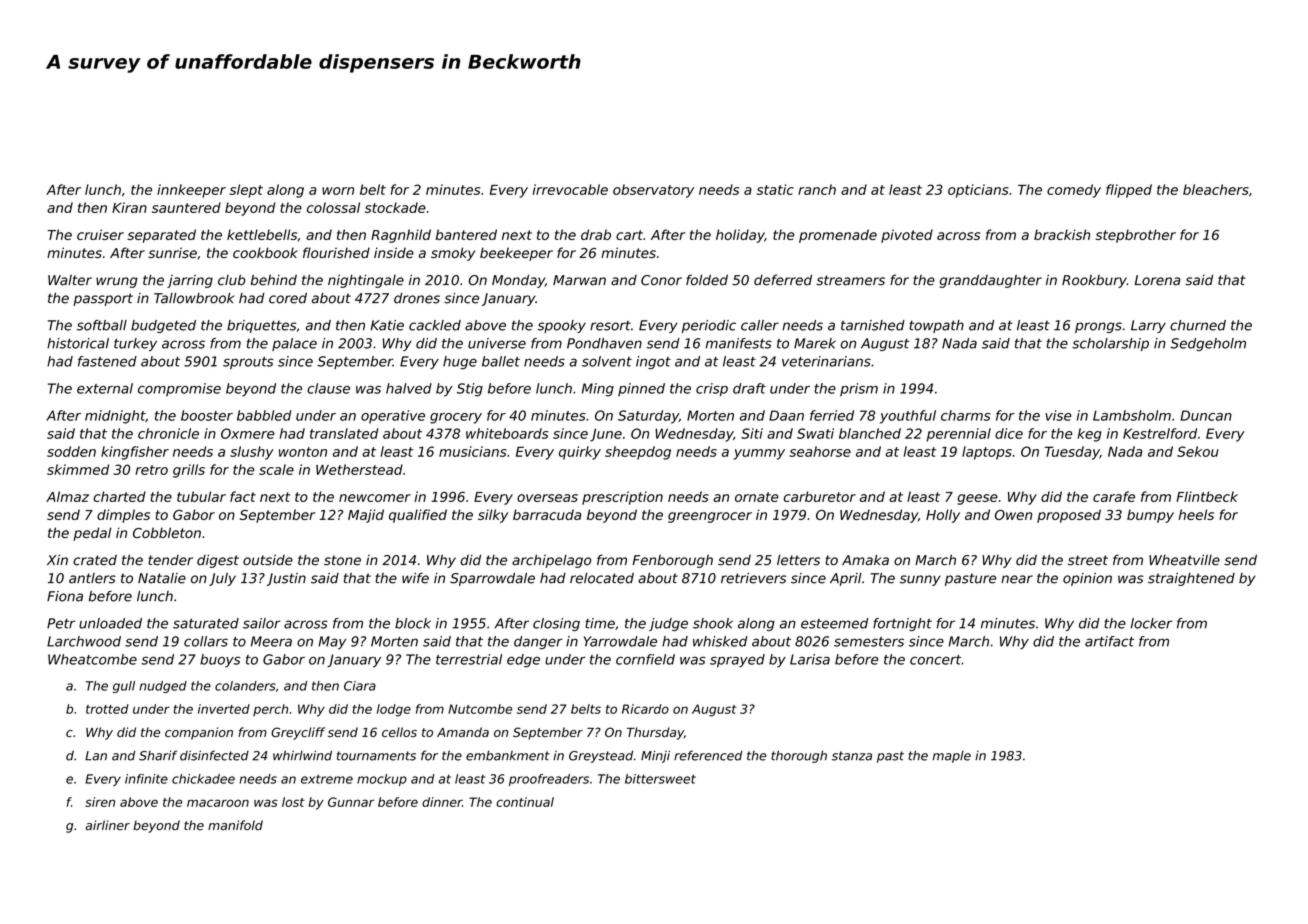 Image resolution: width=1308 pixels, height=924 pixels. I want to click on softball, so click(102, 325).
